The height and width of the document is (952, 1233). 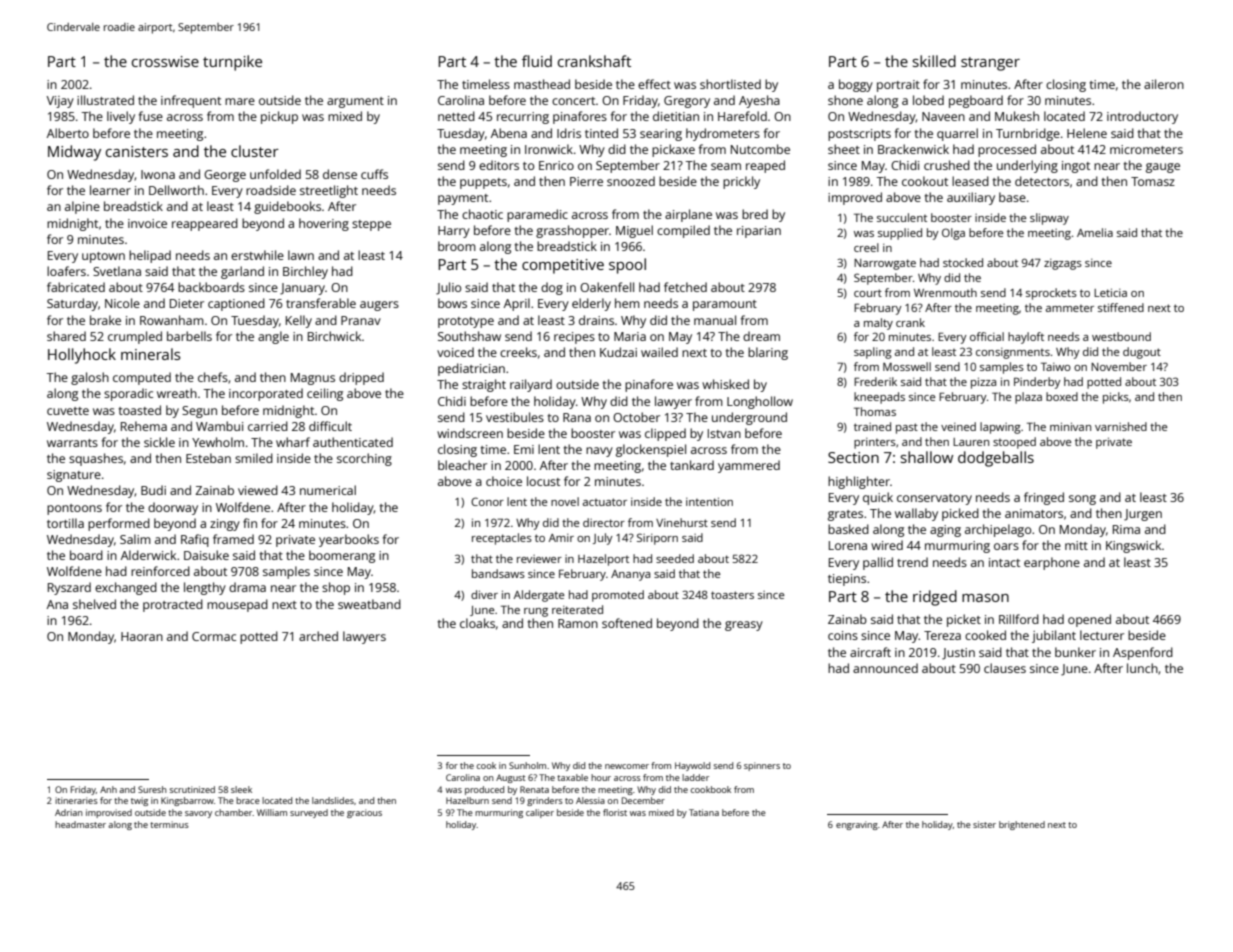 I want to click on terminus, so click(x=169, y=824).
